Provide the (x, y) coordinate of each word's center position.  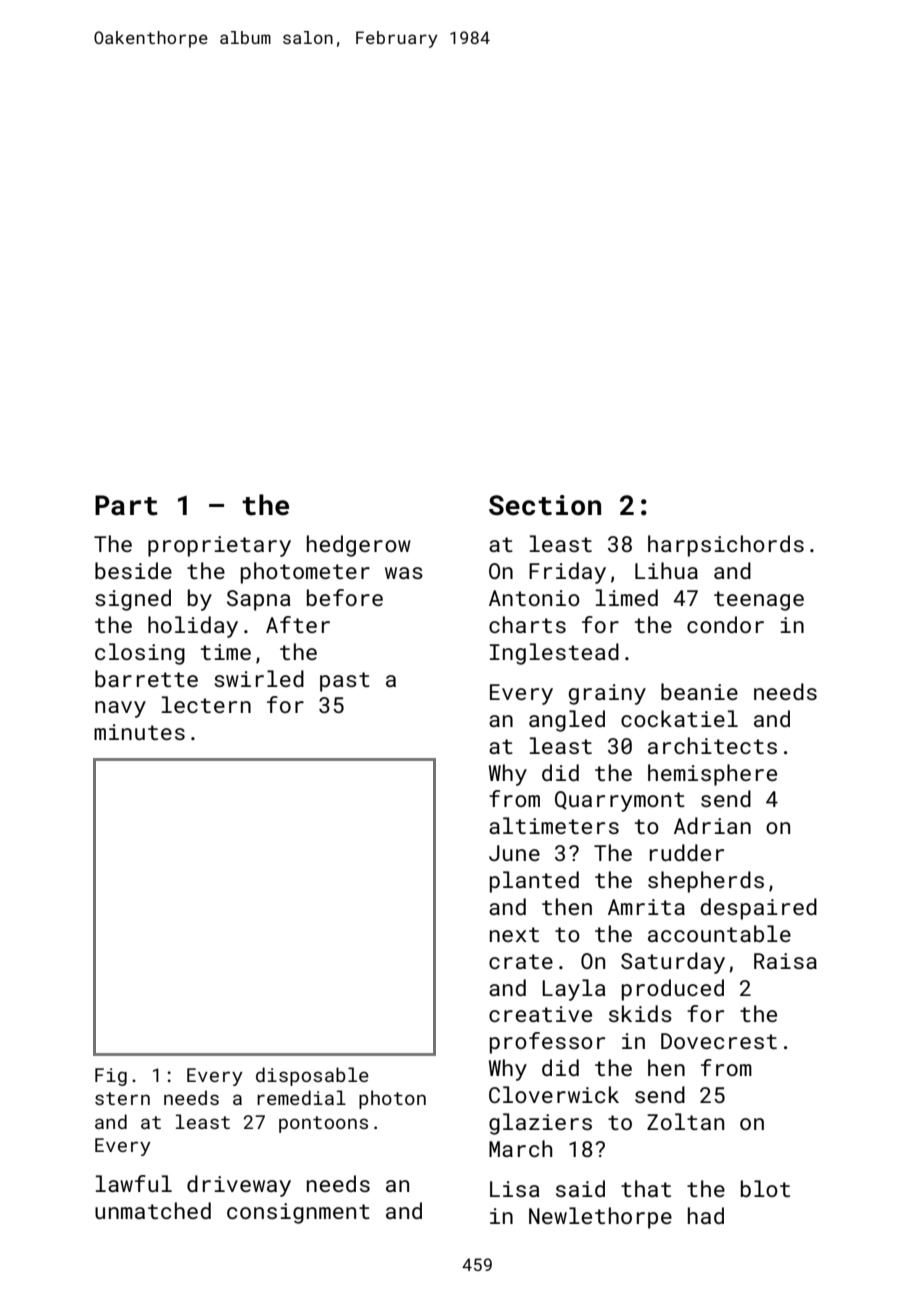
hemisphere (712, 775)
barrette (146, 678)
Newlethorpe (600, 1218)
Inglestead (554, 654)
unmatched (153, 1210)
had (706, 1215)
